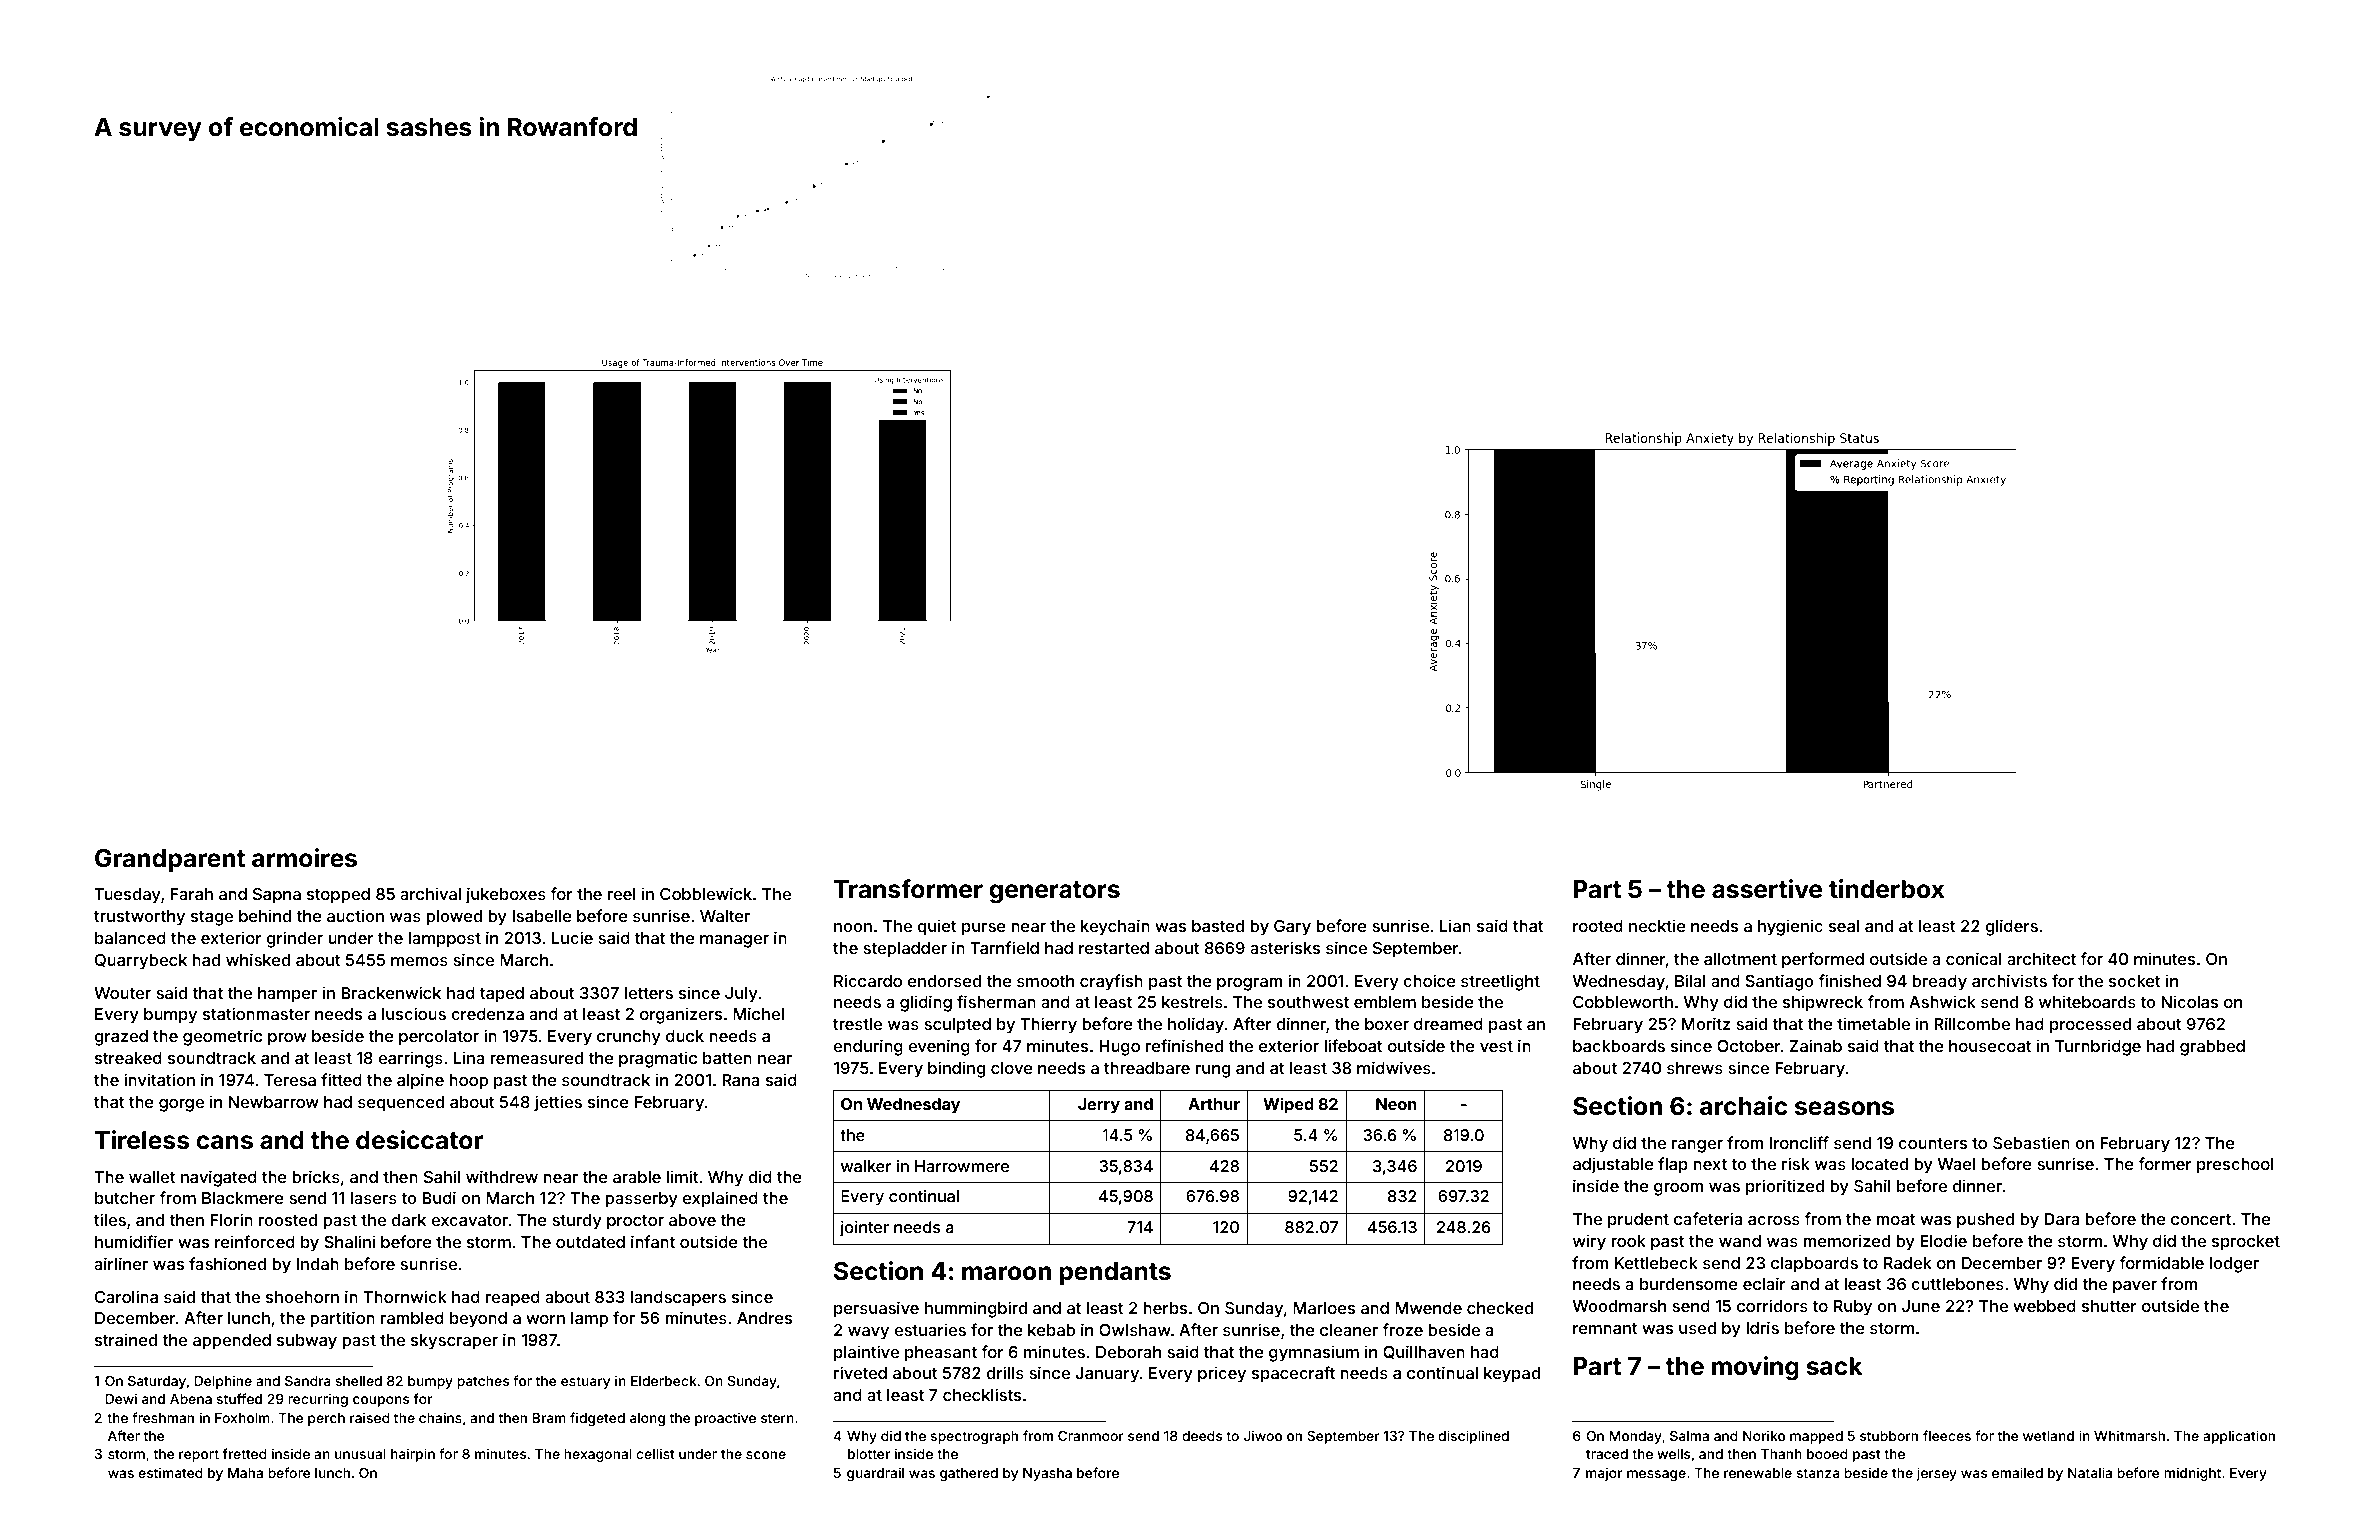 This image has height=1540, width=2380. Describe the element at coordinates (1047, 1474) in the image. I see `Nyasha` at that location.
